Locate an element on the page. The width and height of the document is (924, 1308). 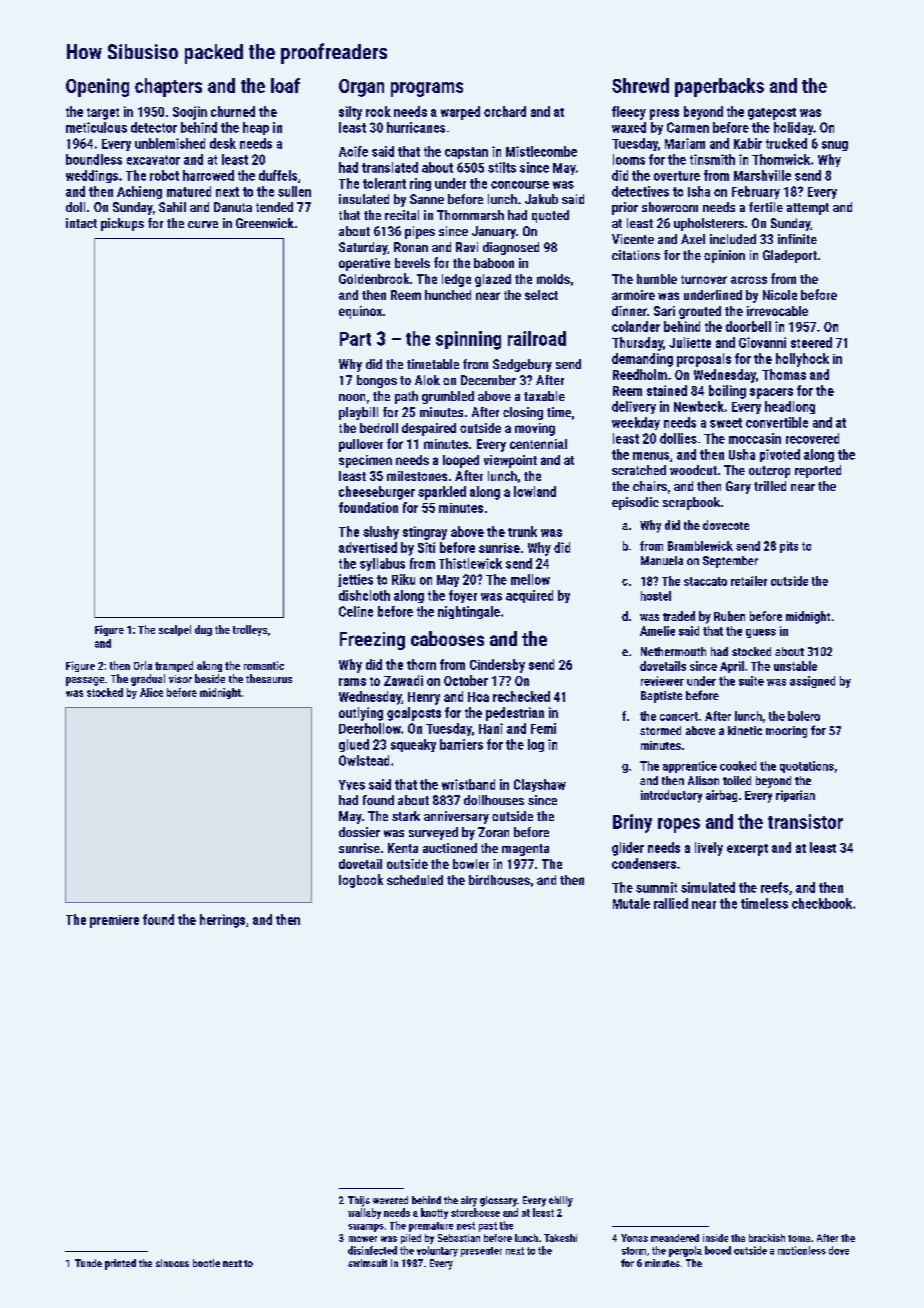
bongos is located at coordinates (377, 381).
